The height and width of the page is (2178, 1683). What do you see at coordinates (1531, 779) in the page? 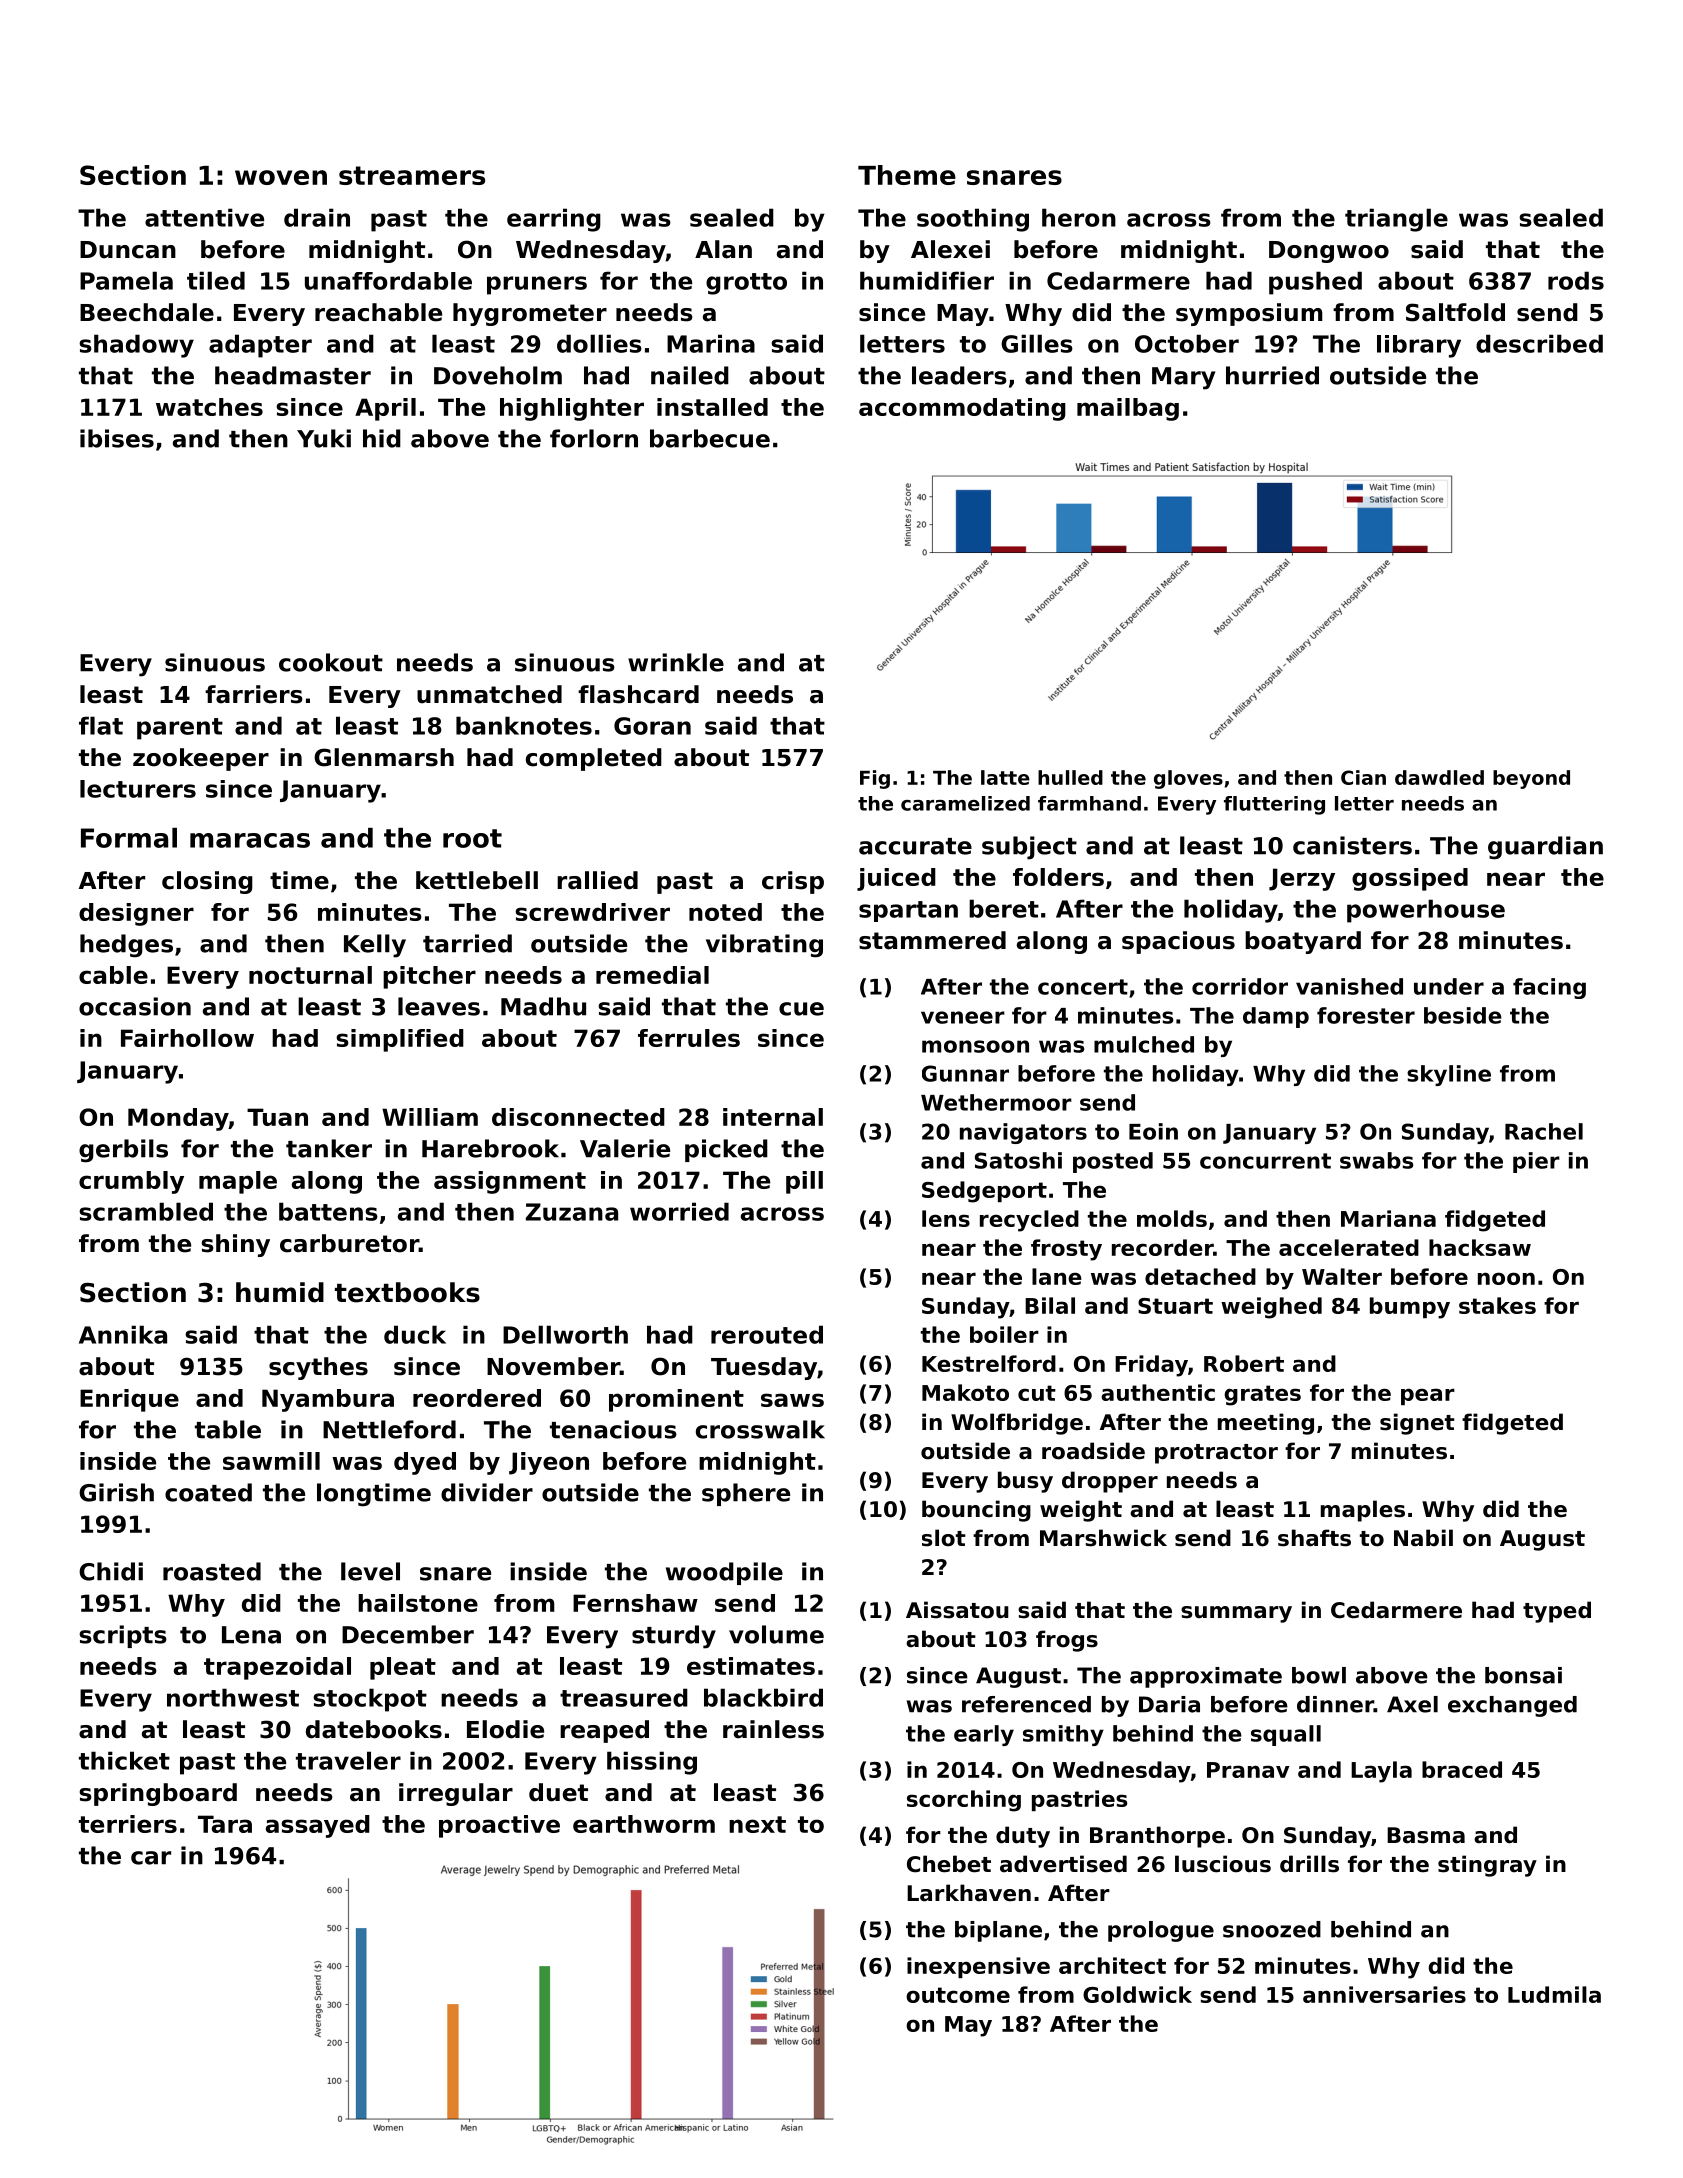
I see `beyond` at bounding box center [1531, 779].
